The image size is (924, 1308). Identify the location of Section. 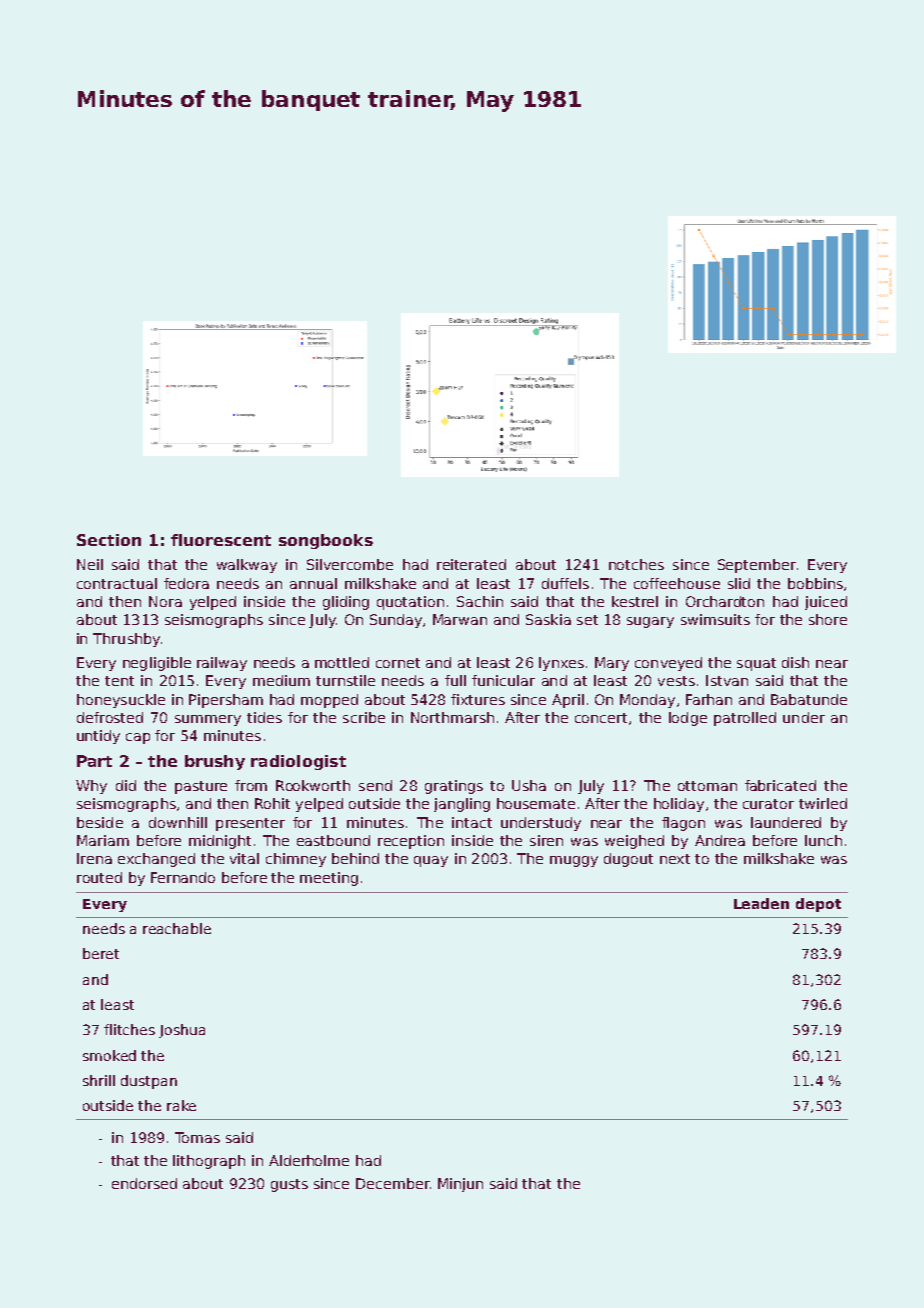
(109, 540).
